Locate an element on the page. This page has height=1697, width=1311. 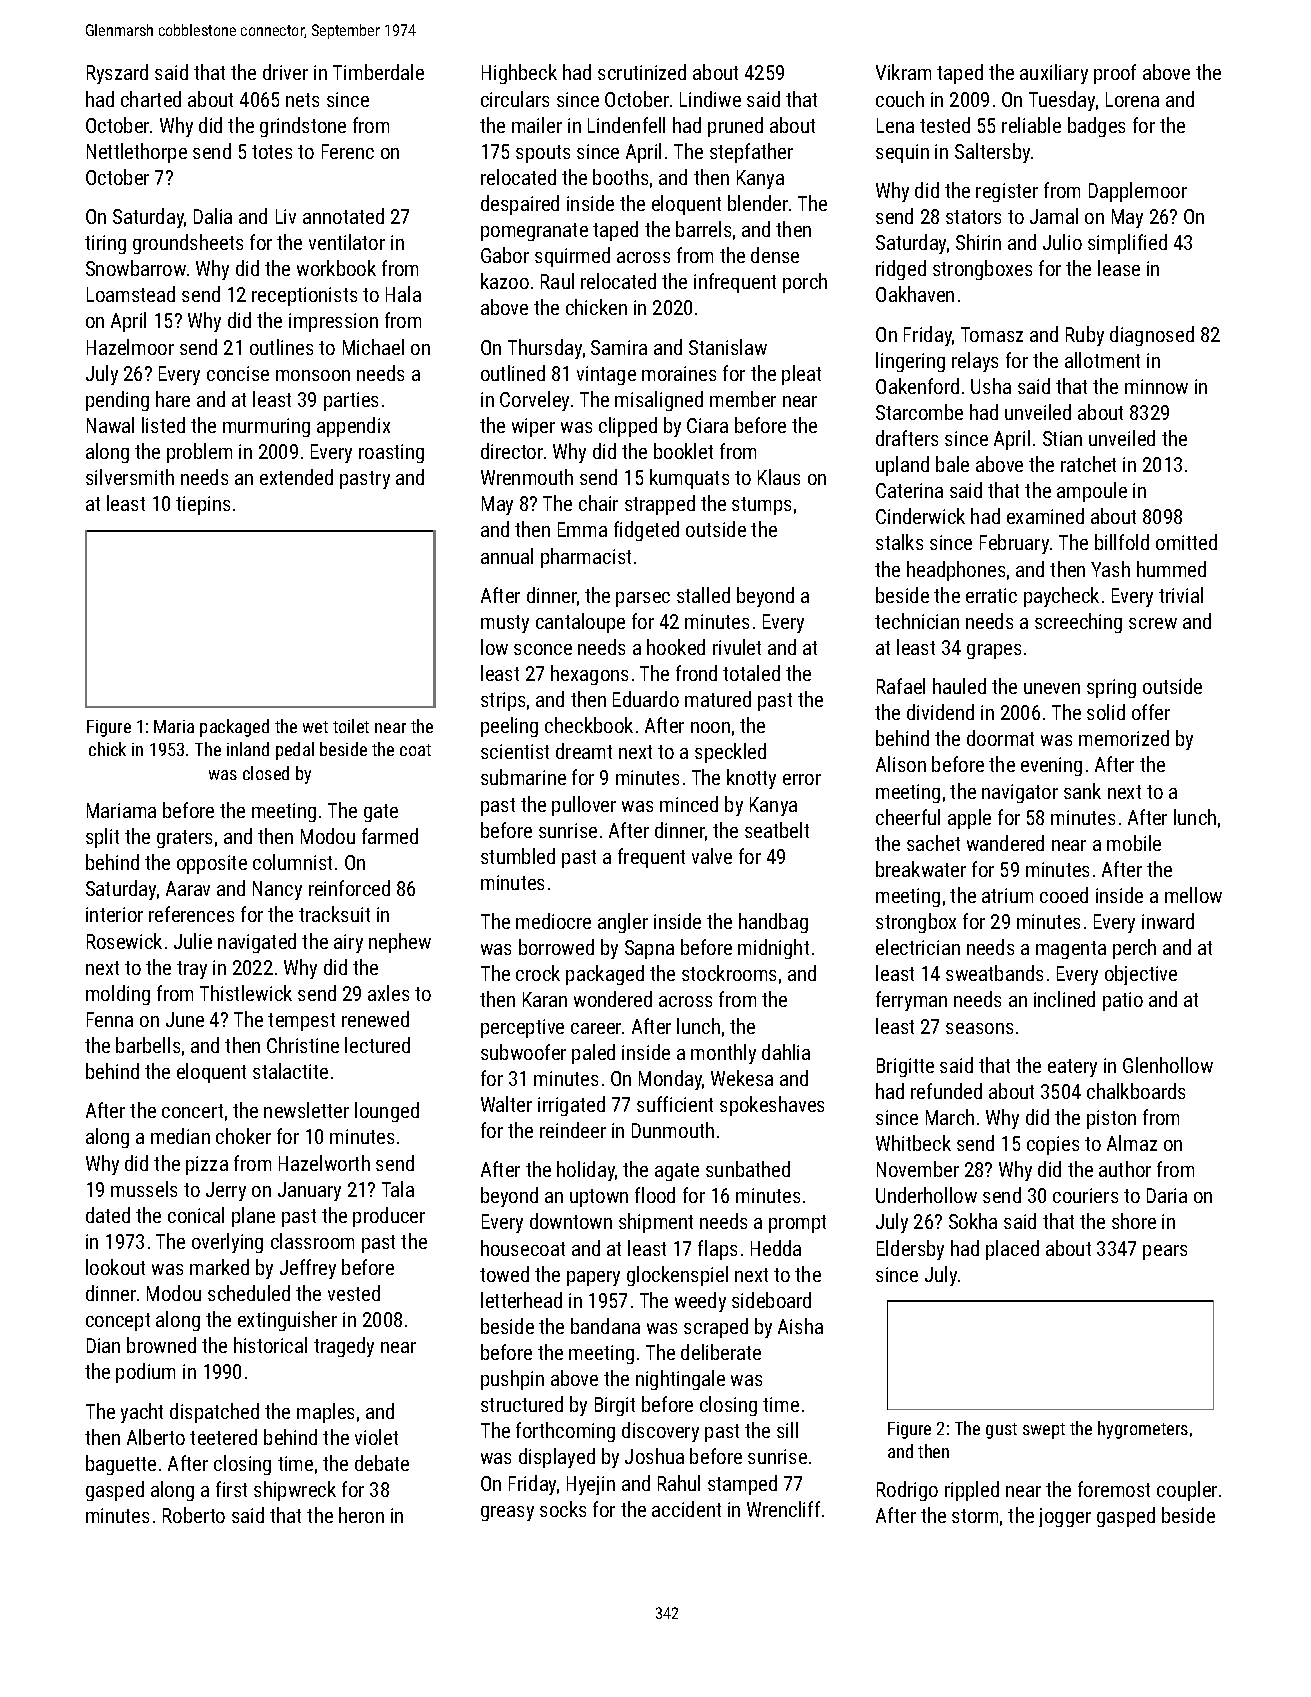
socks is located at coordinates (563, 1509).
